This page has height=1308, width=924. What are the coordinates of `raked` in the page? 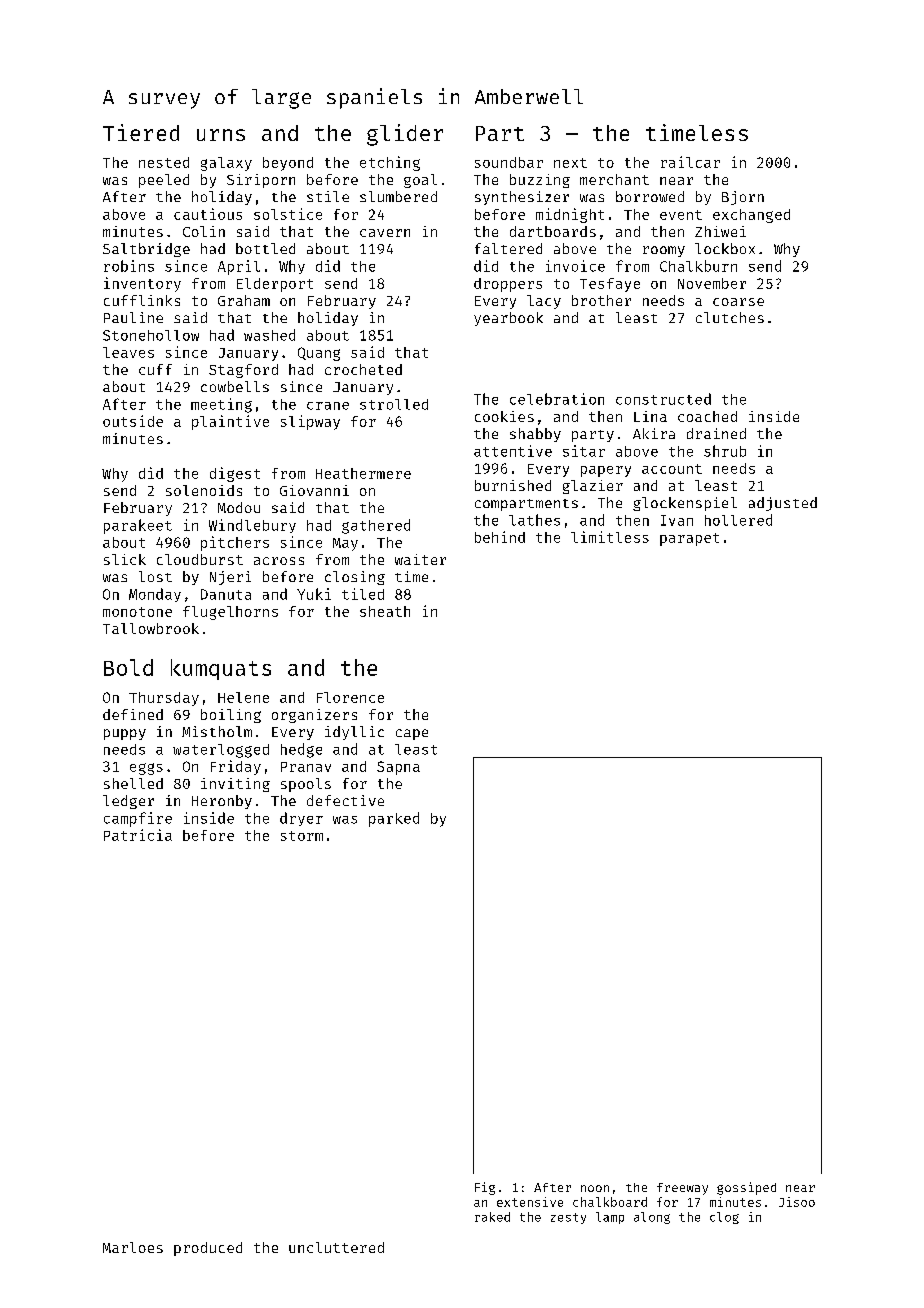 It's located at (492, 1217).
